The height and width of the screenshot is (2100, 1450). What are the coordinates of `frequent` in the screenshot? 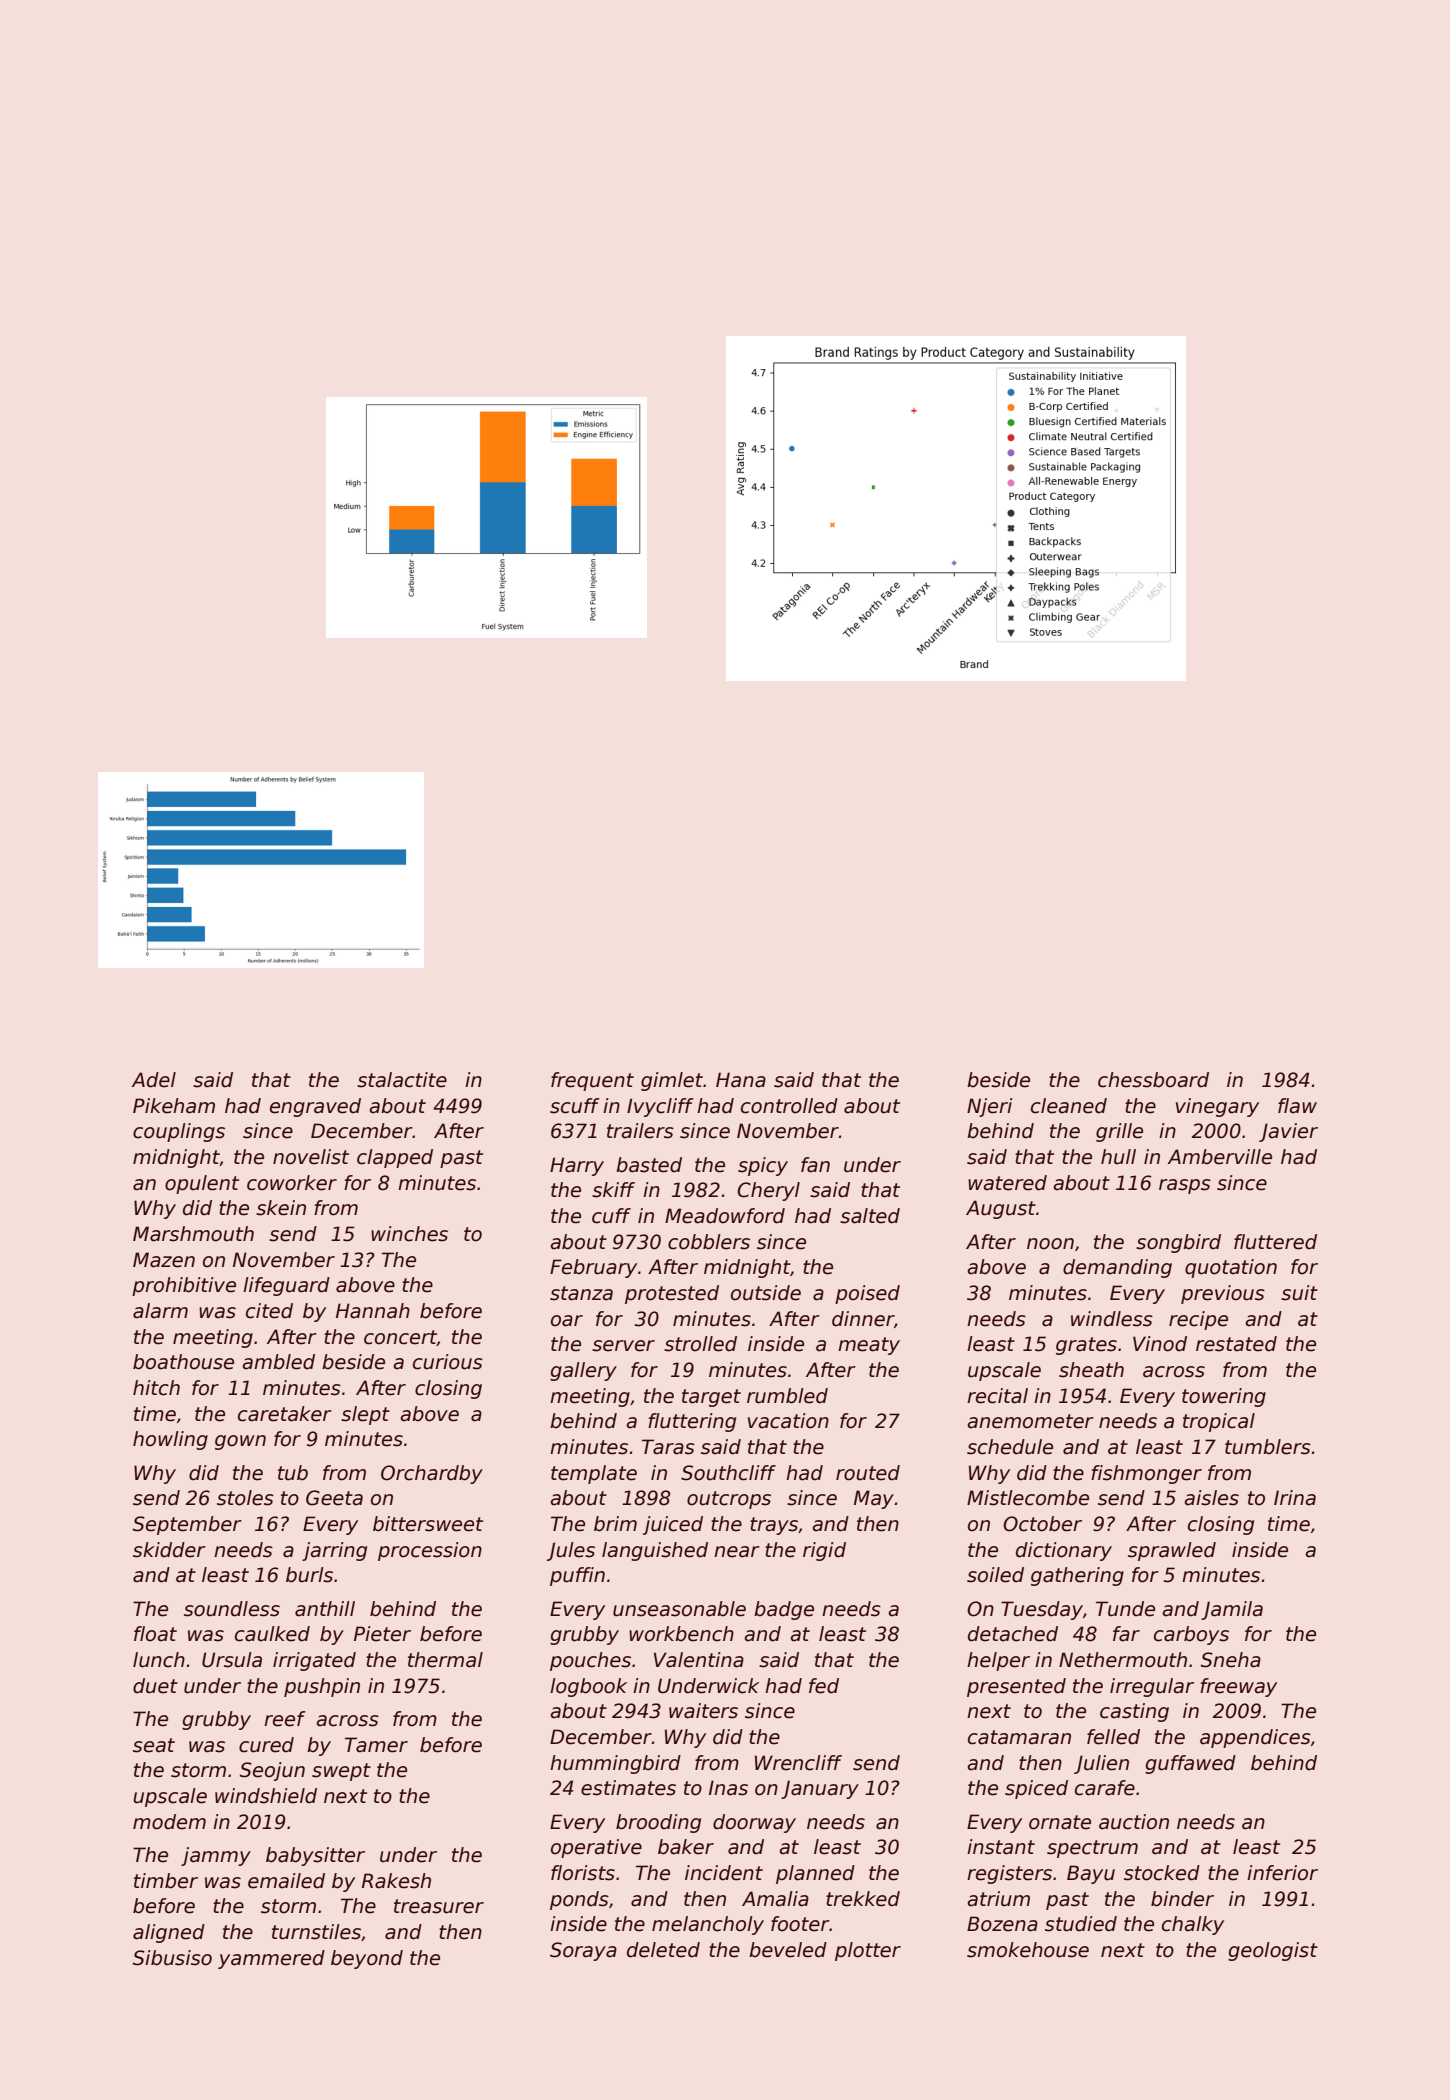 It's located at (592, 1081).
